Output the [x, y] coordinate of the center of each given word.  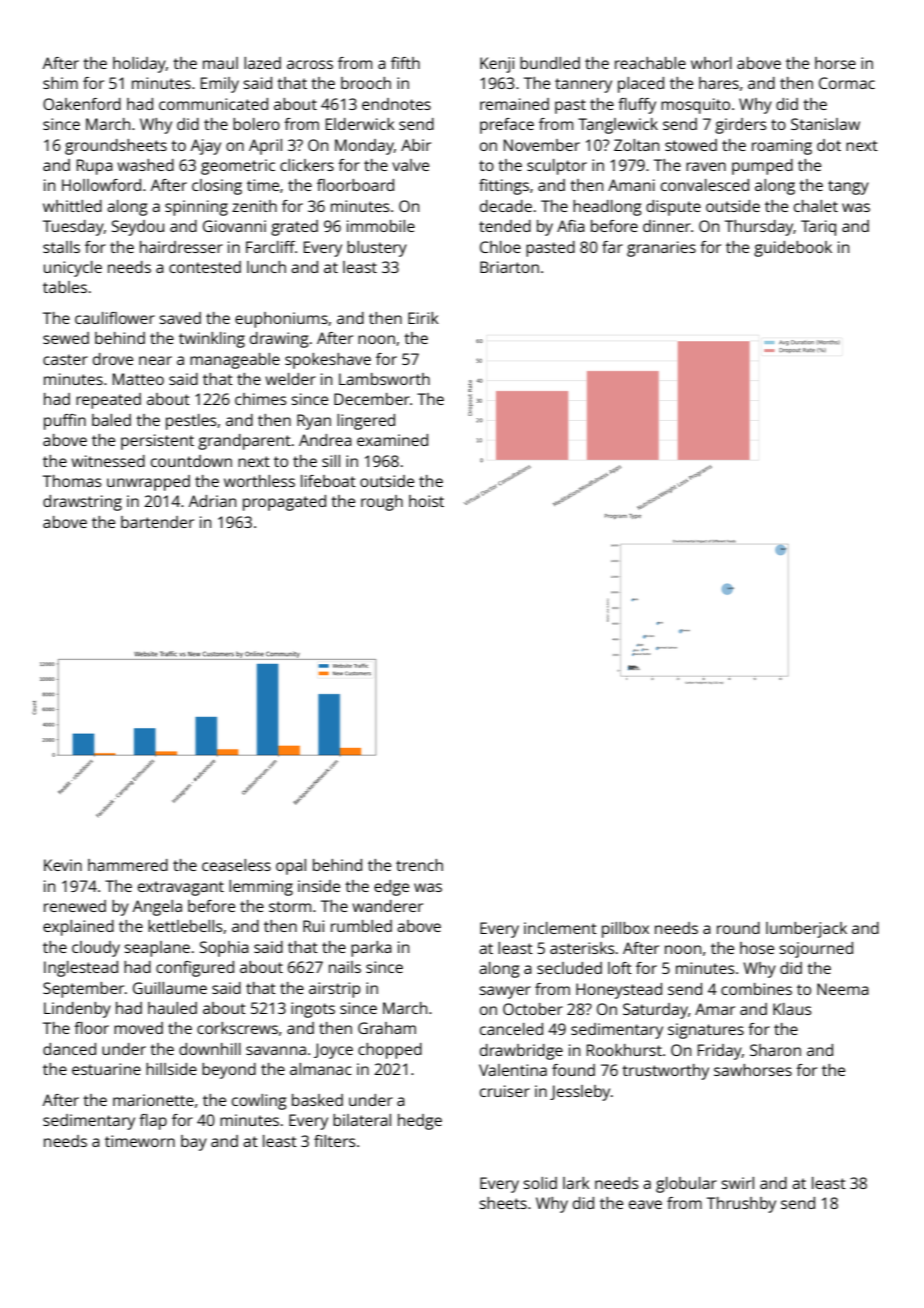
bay [194, 1143]
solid [540, 1183]
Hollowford [101, 185]
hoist [426, 501]
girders [741, 126]
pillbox [625, 930]
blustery [377, 249]
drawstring [82, 503]
